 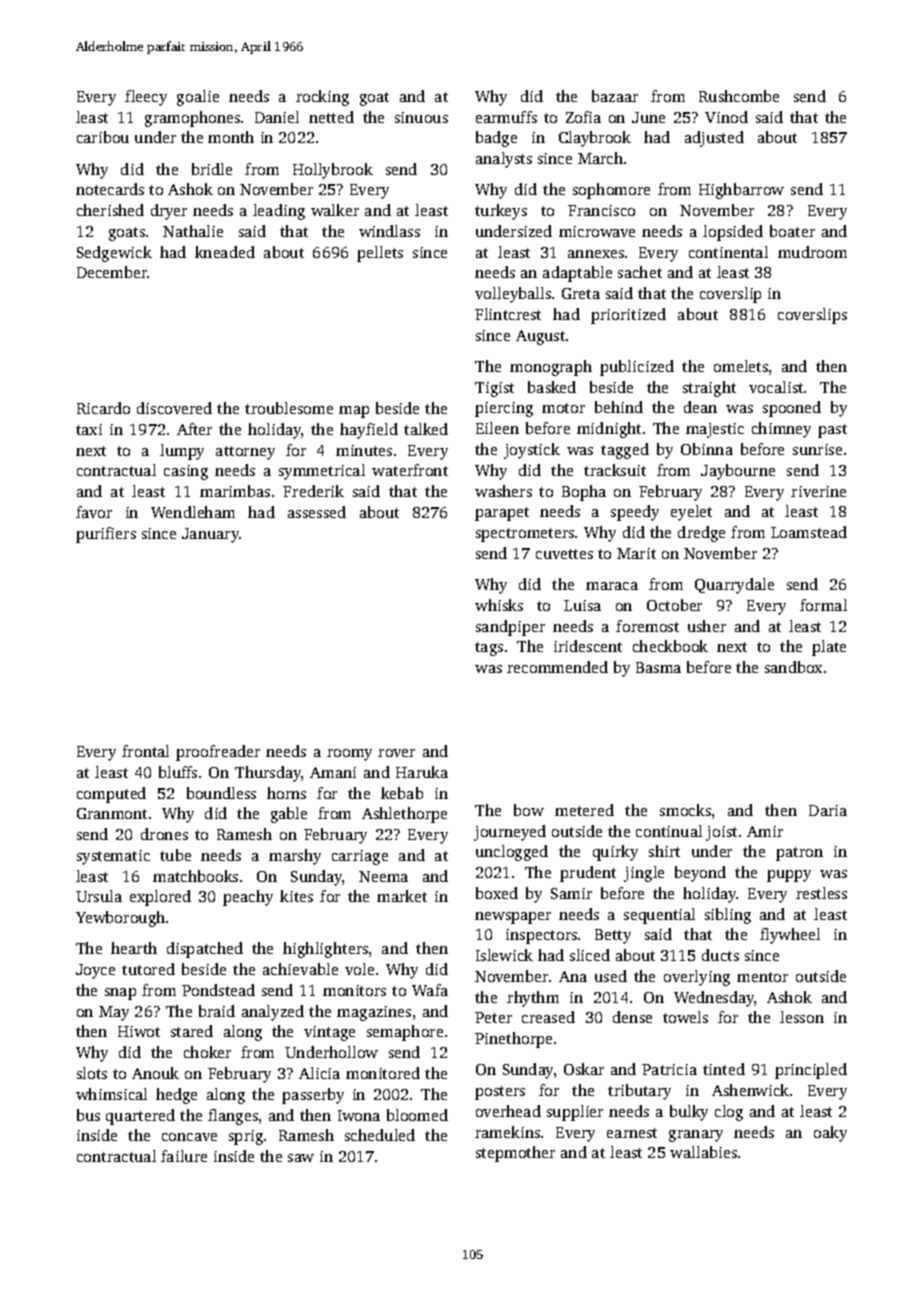 I want to click on Ashlethorpe, so click(x=404, y=815).
